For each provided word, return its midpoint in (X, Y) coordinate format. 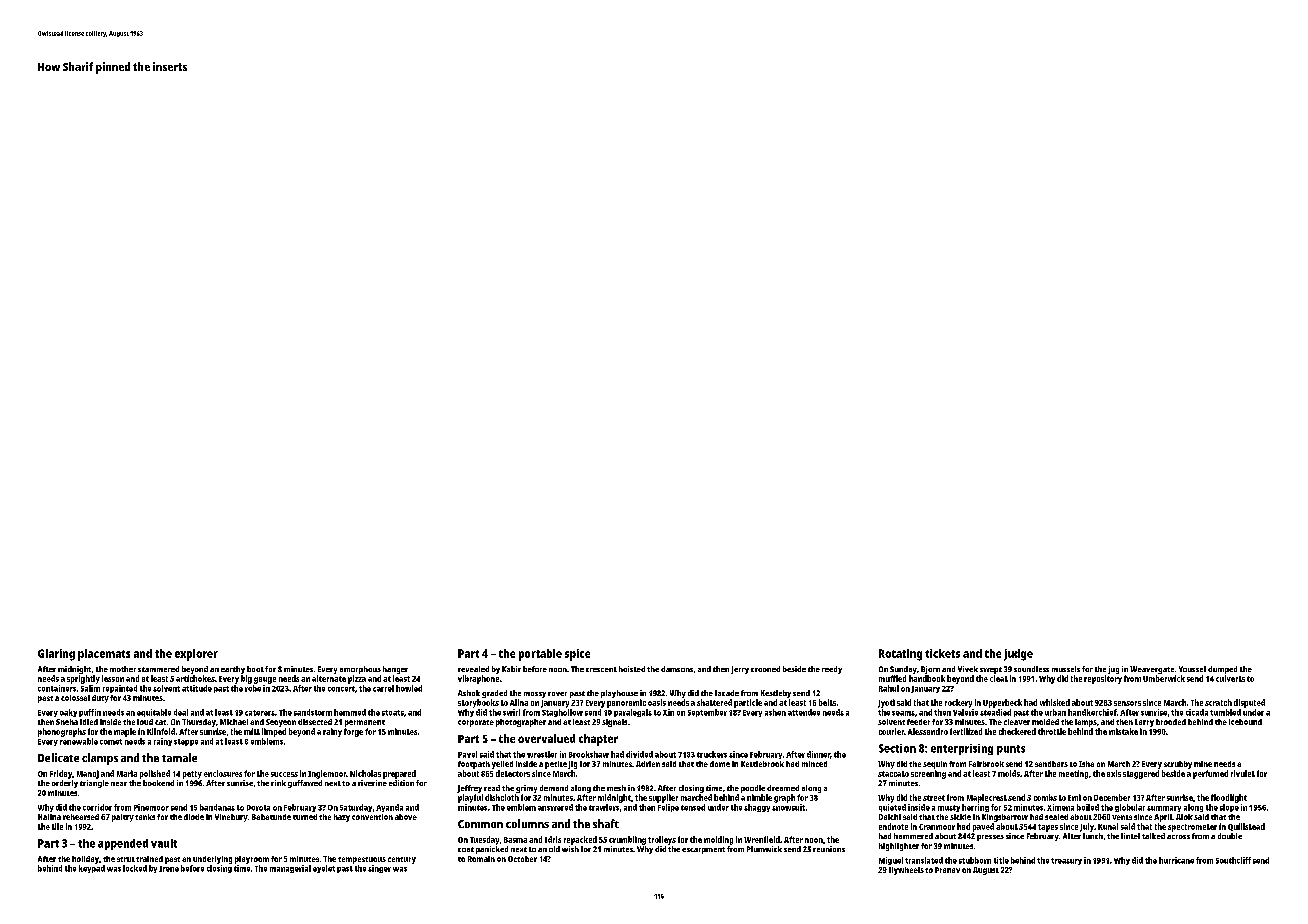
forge (353, 732)
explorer (196, 655)
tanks (145, 817)
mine (1203, 764)
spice (577, 655)
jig (572, 765)
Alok (1184, 817)
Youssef (1192, 669)
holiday (85, 860)
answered (555, 807)
